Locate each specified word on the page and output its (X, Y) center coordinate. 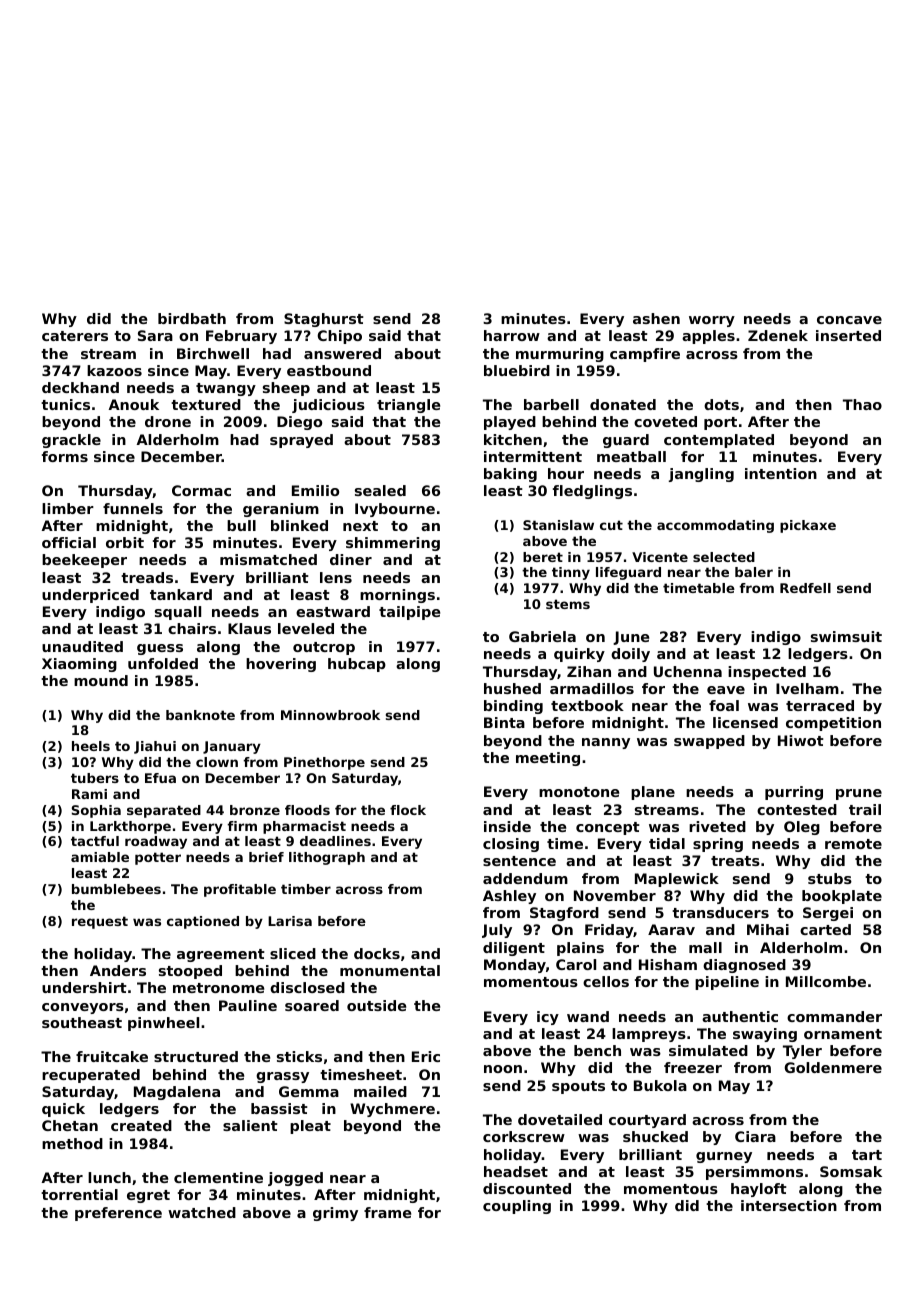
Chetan (70, 1125)
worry (712, 321)
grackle (71, 441)
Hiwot (801, 740)
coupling (517, 1207)
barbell (551, 404)
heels (91, 746)
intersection (789, 1205)
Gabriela (542, 636)
